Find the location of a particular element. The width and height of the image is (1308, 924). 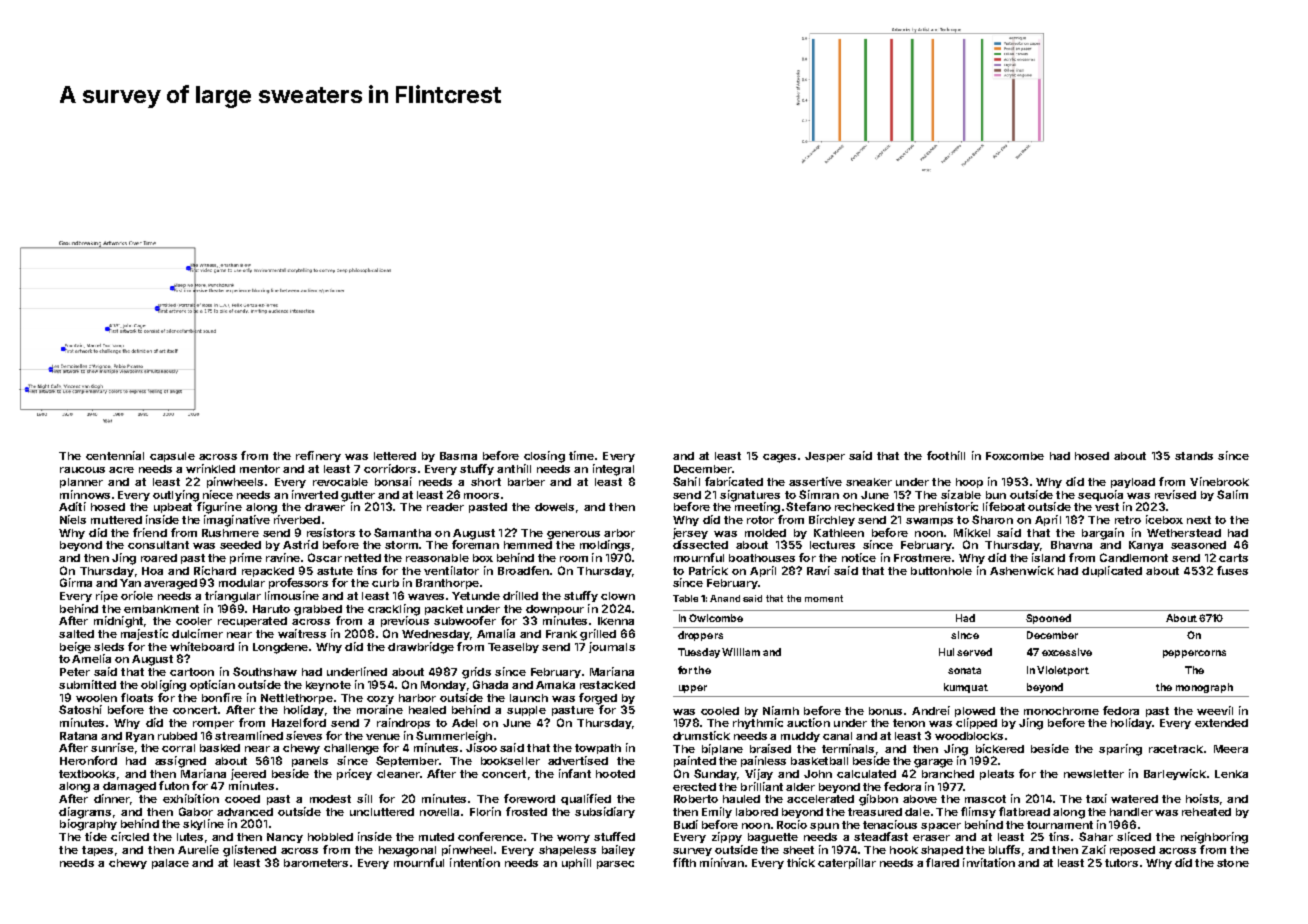

pleats is located at coordinates (997, 775).
